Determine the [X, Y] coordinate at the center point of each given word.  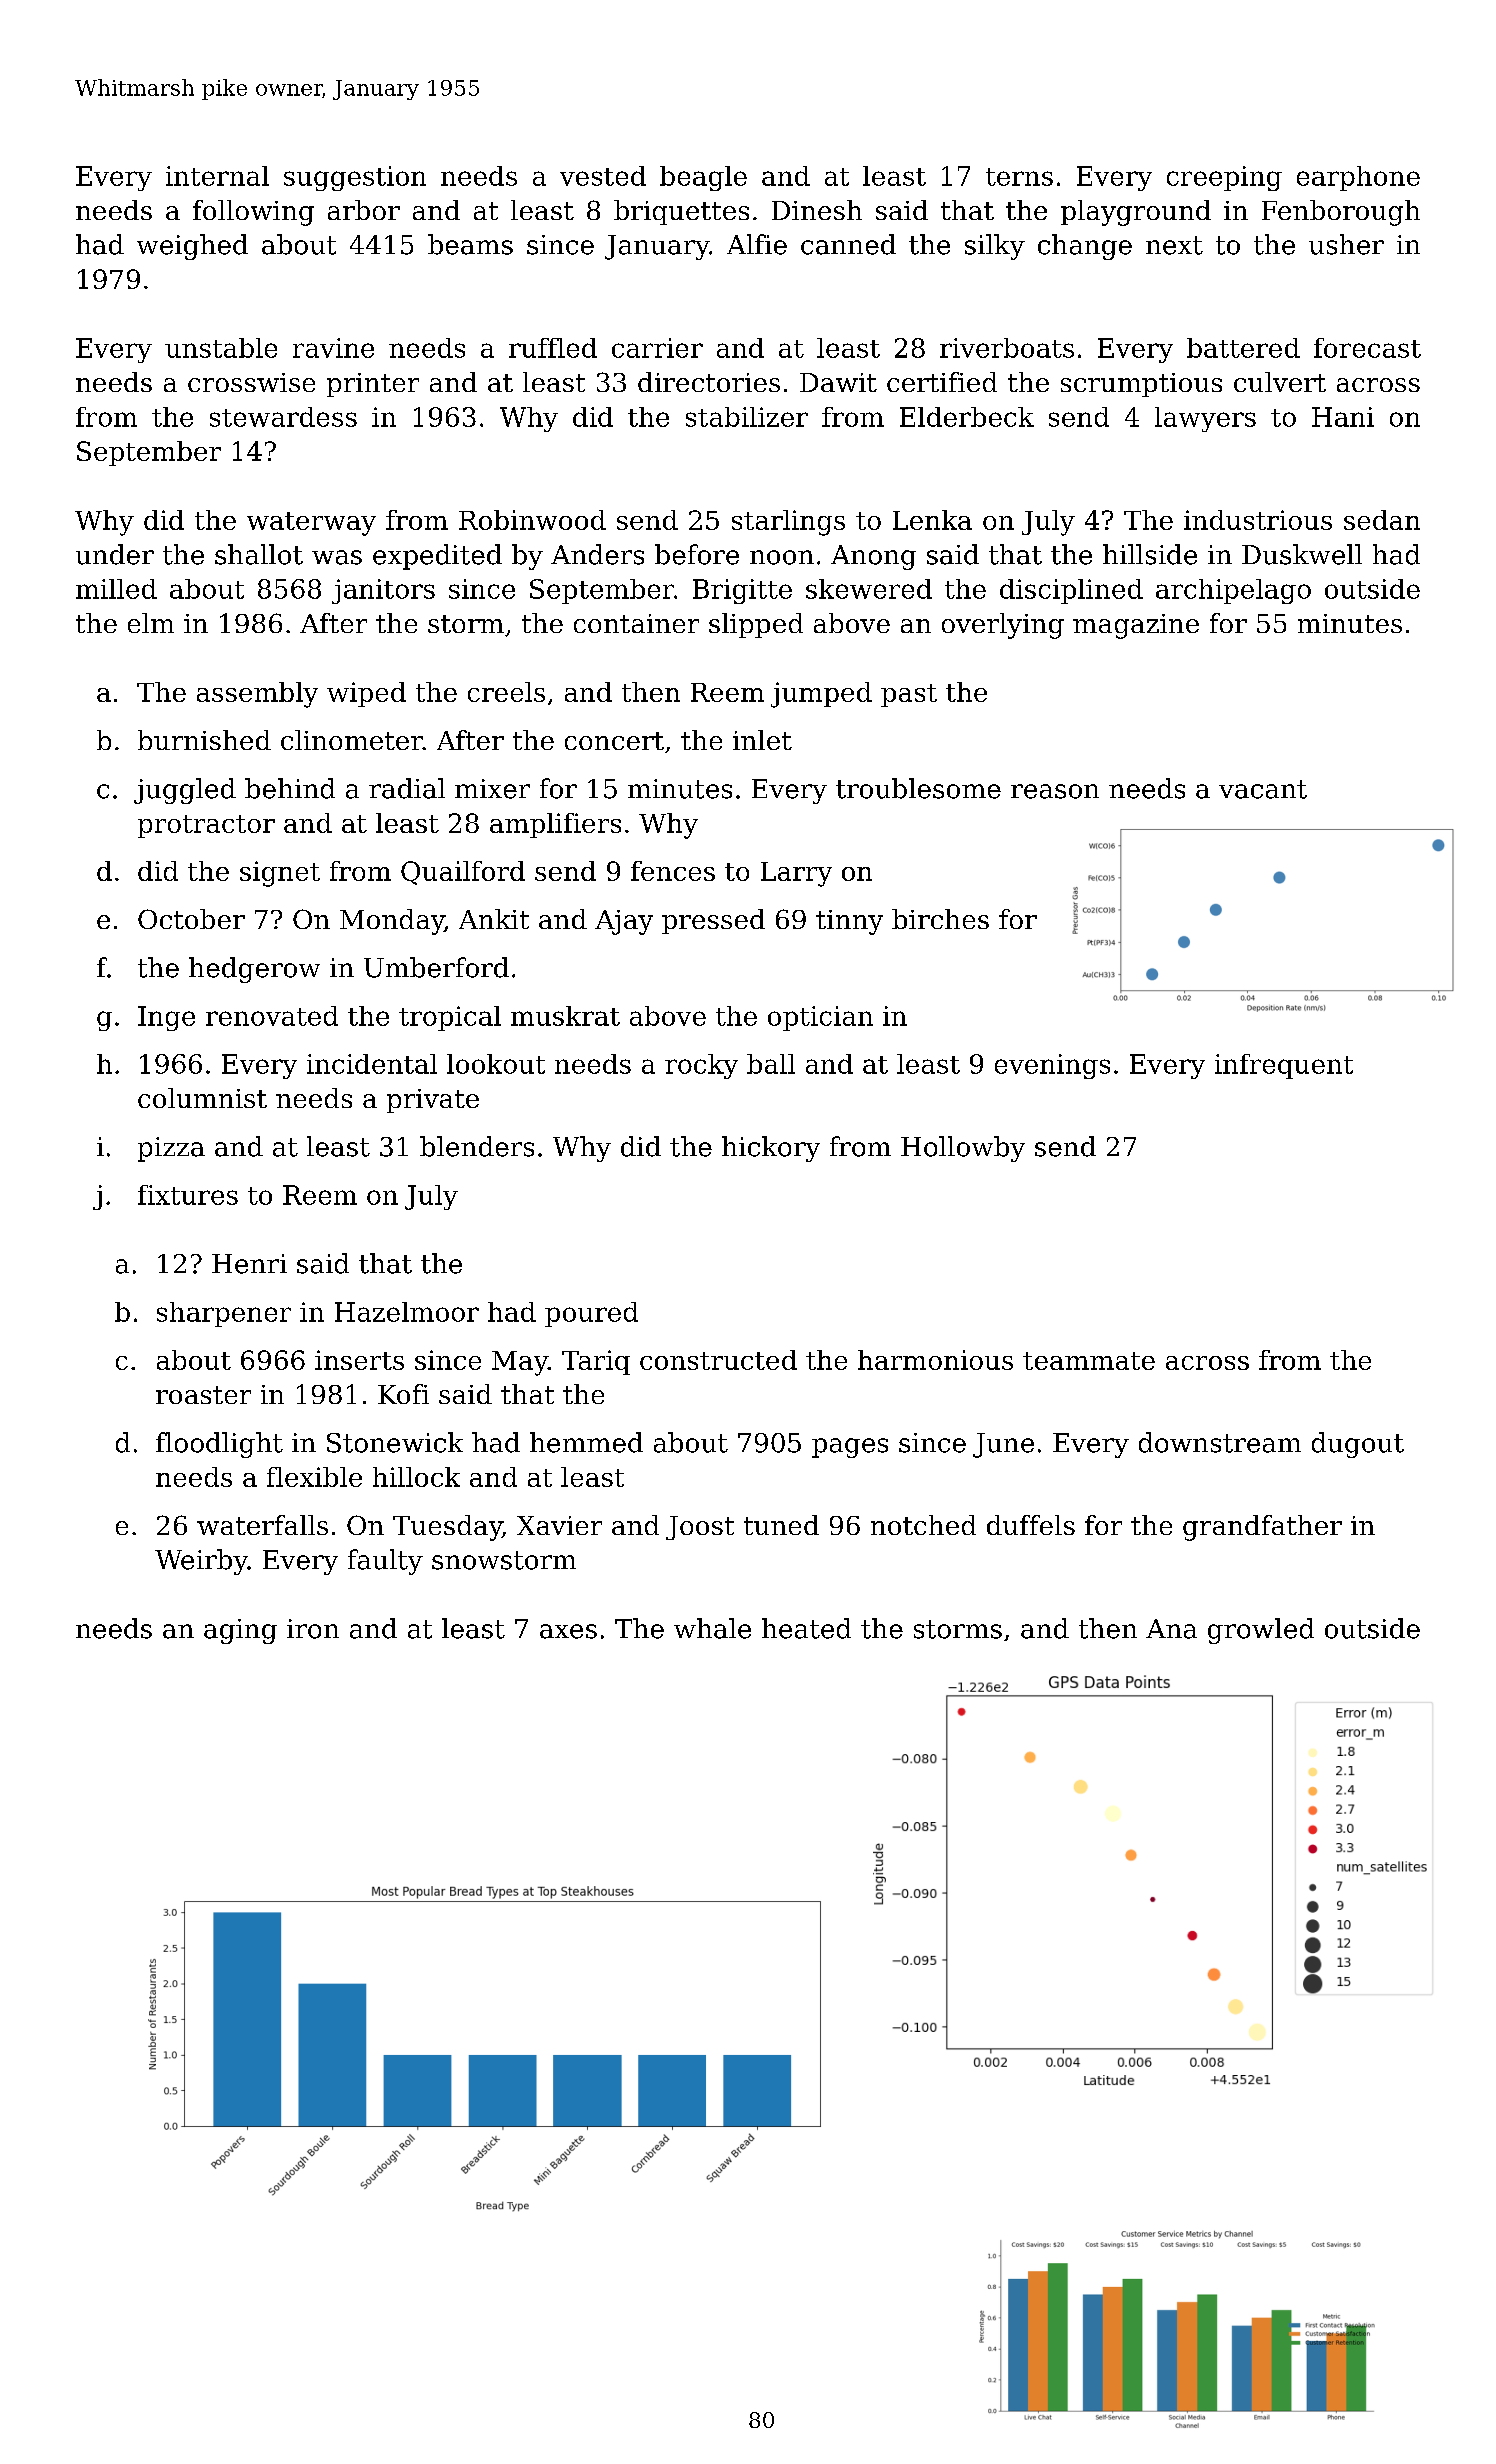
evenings [1052, 1066]
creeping [1224, 178]
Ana [1171, 1629]
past [909, 695]
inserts [359, 1360]
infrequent [1284, 1066]
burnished [204, 740]
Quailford [463, 873]
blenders [477, 1146]
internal [217, 176]
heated [806, 1628]
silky [995, 247]
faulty [385, 1562]
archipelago [1233, 591]
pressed [713, 921]
